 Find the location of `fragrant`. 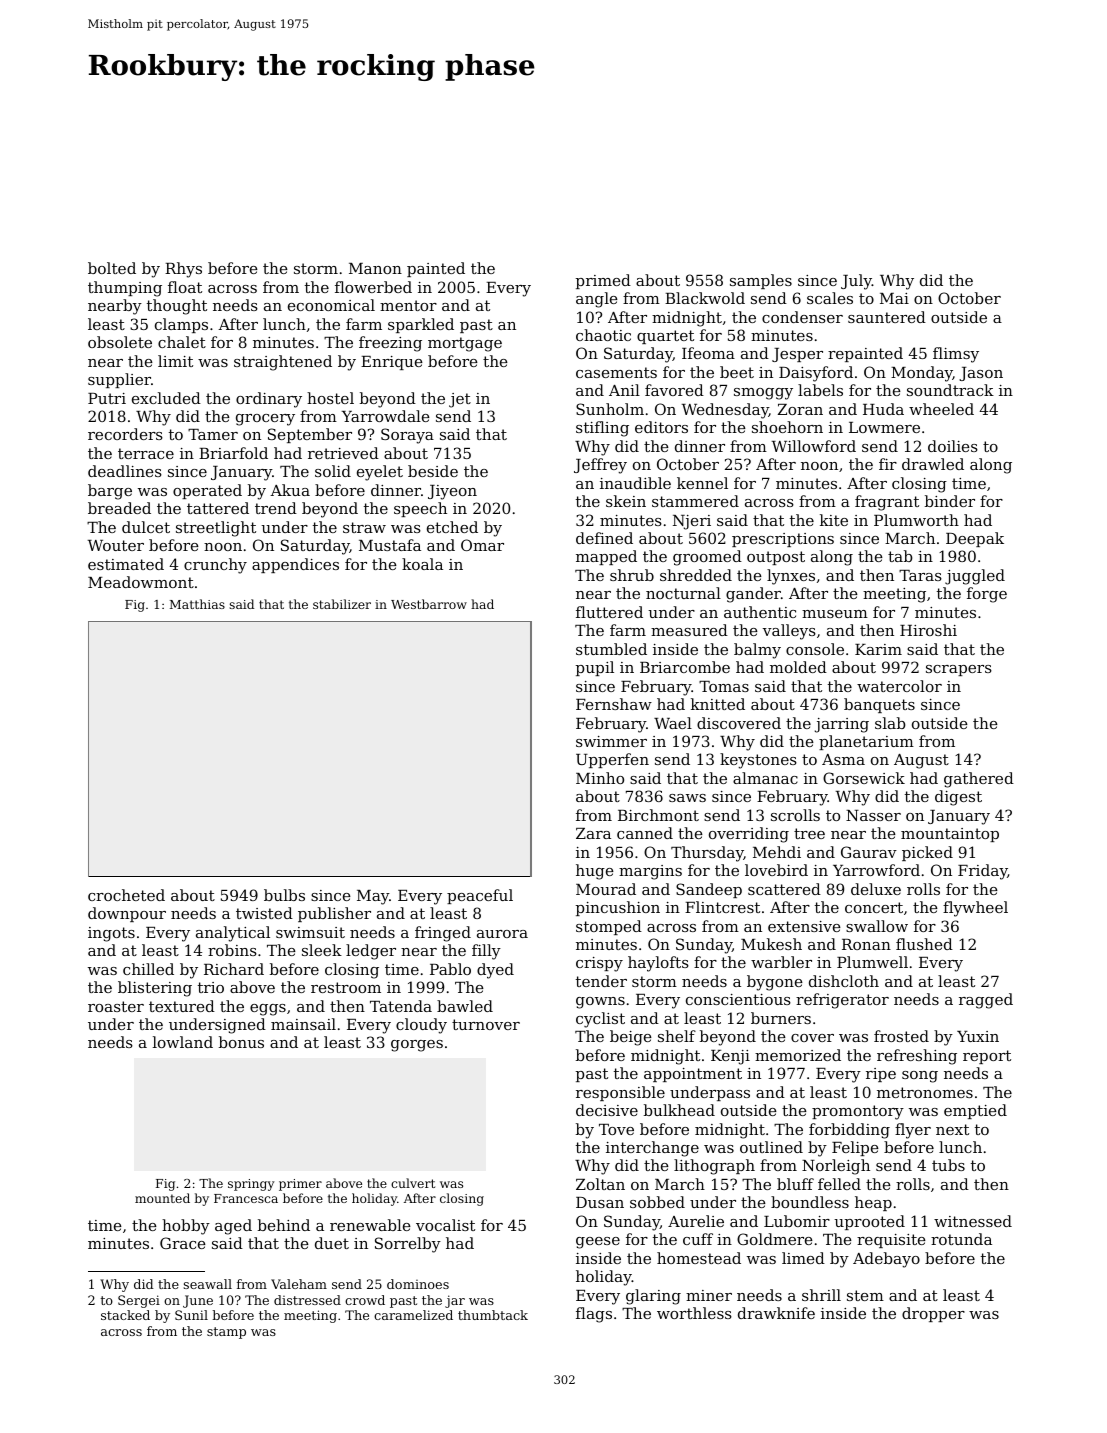

fragrant is located at coordinates (887, 503).
